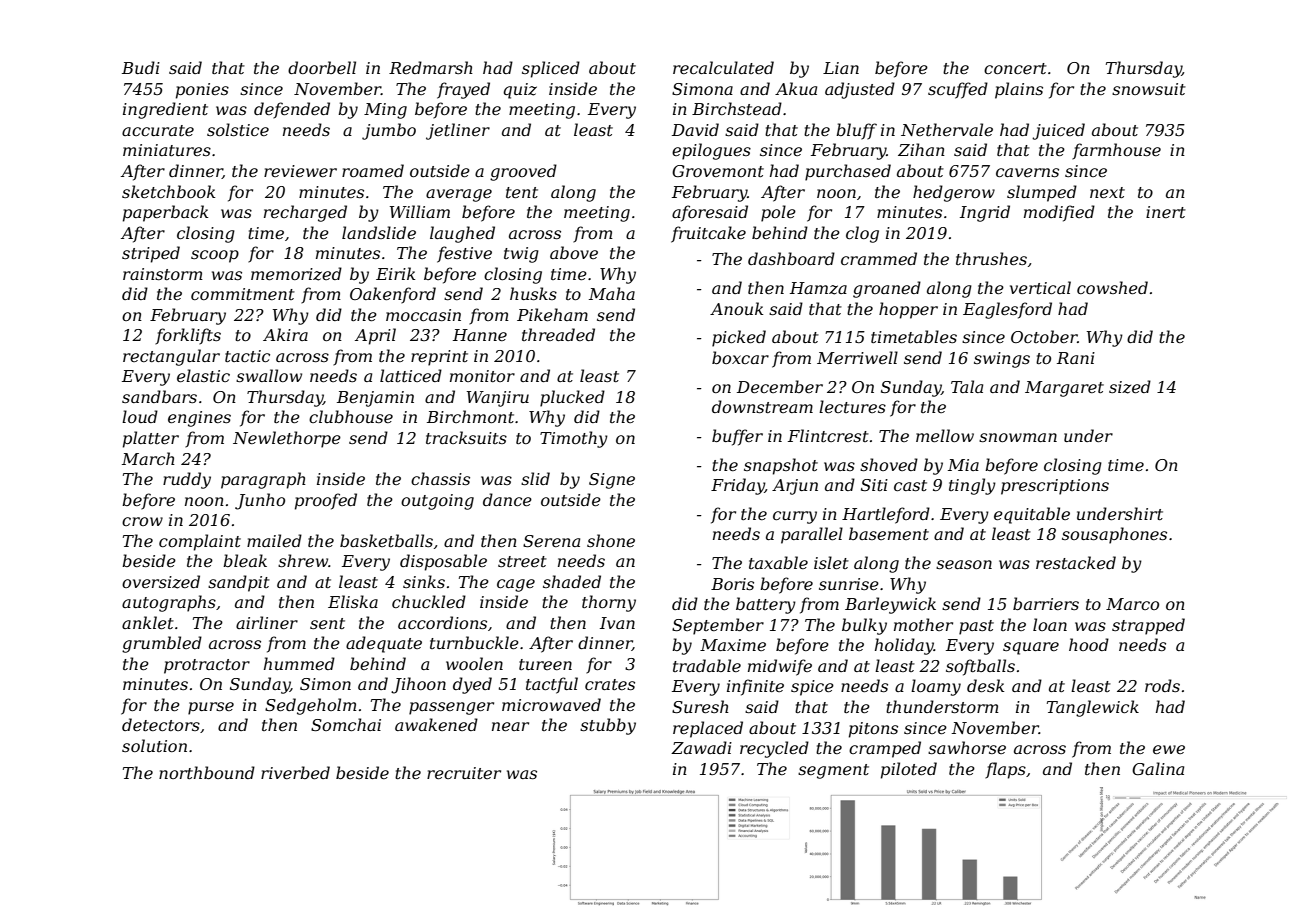 This image has width=1308, height=924. I want to click on Galina, so click(1158, 768).
